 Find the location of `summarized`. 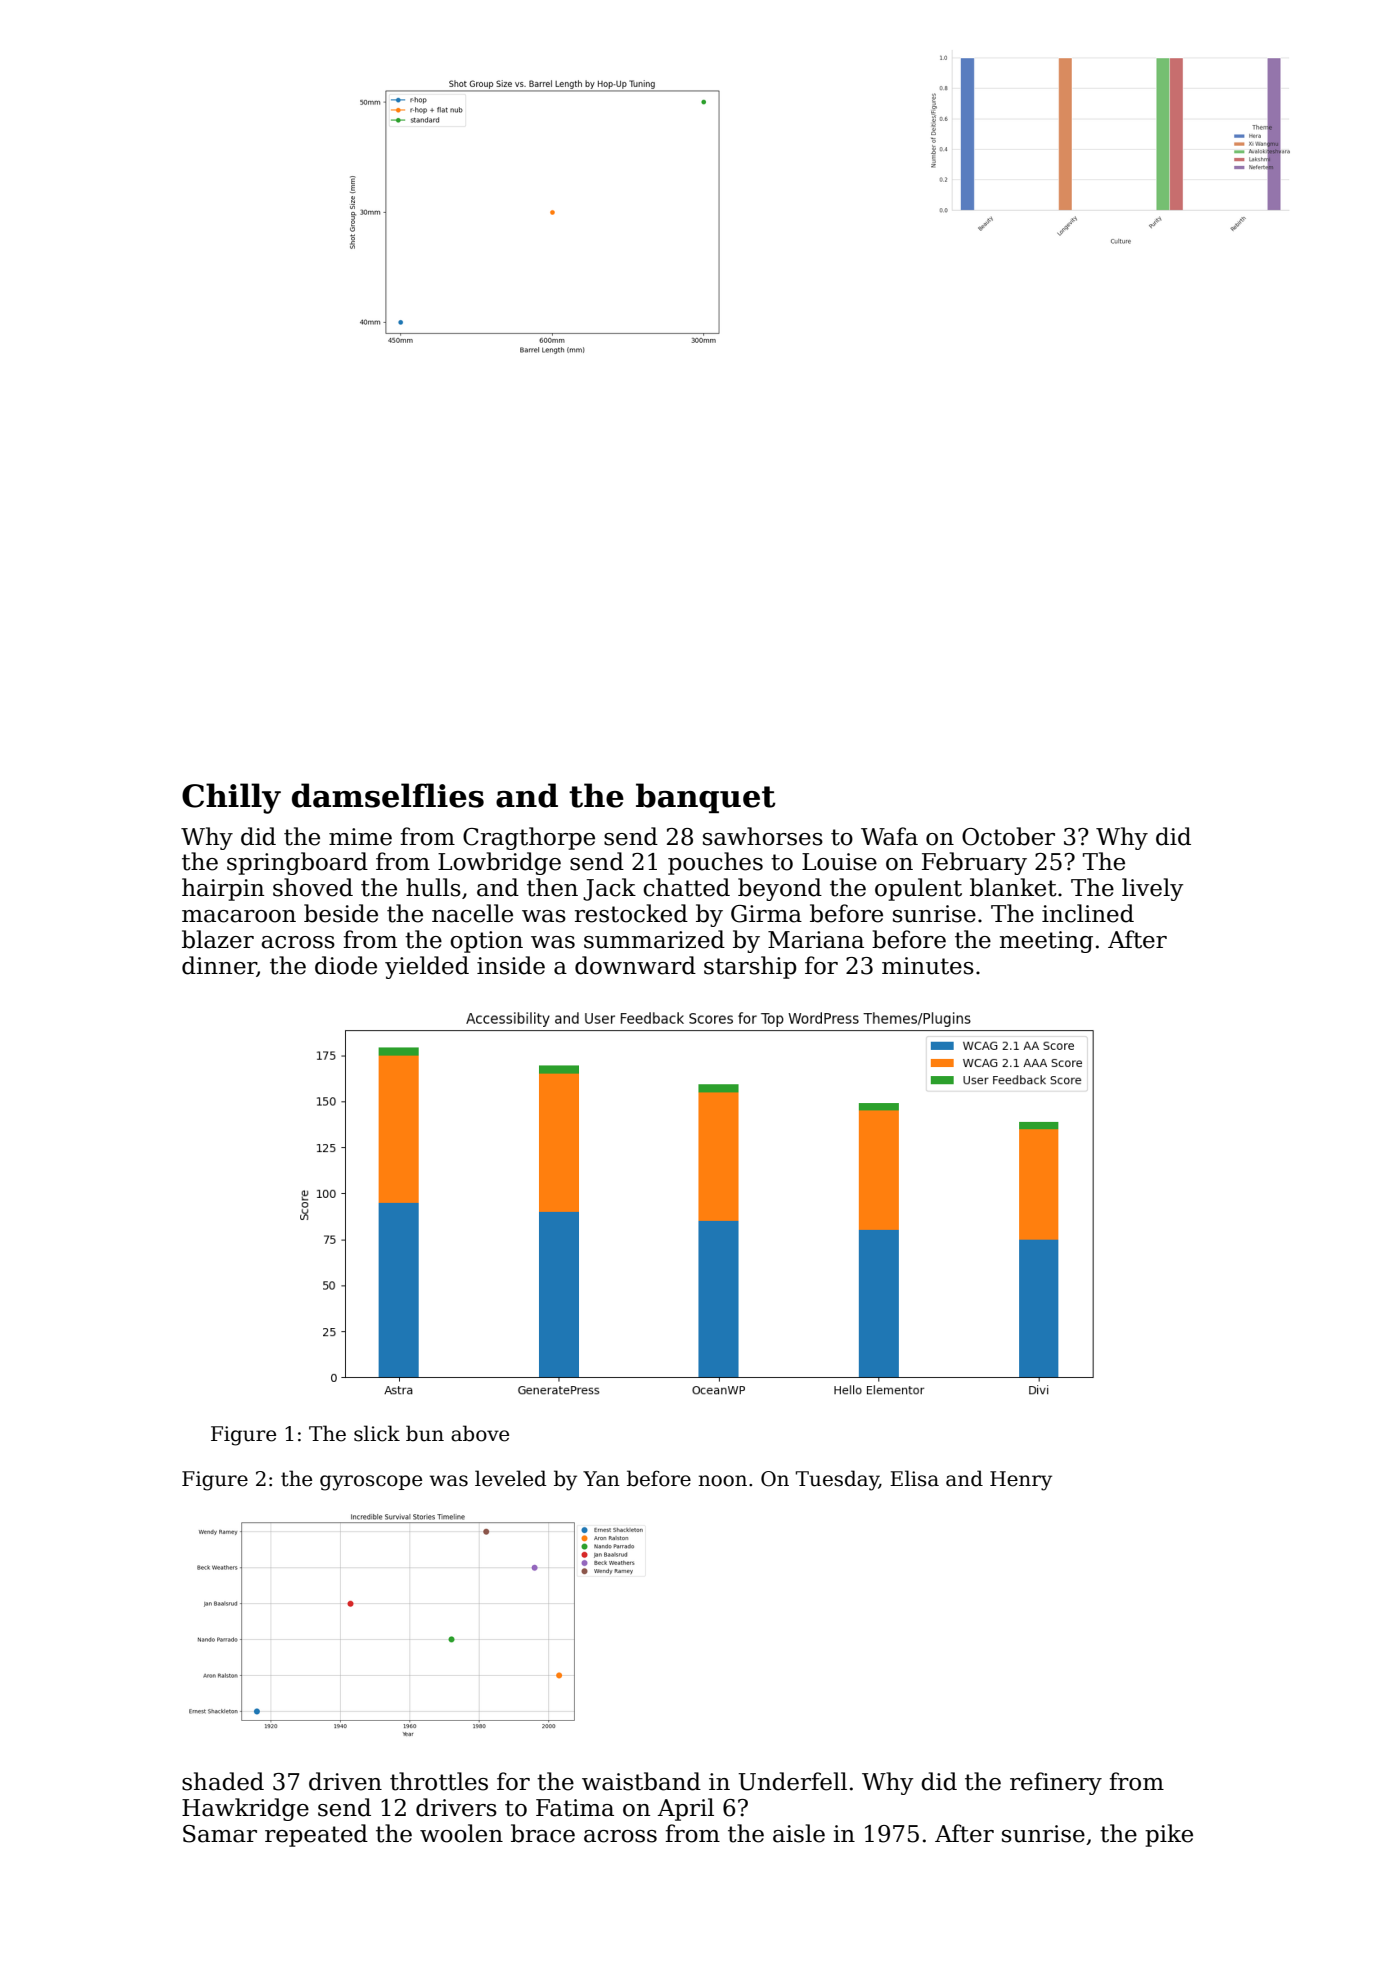

summarized is located at coordinates (654, 939).
